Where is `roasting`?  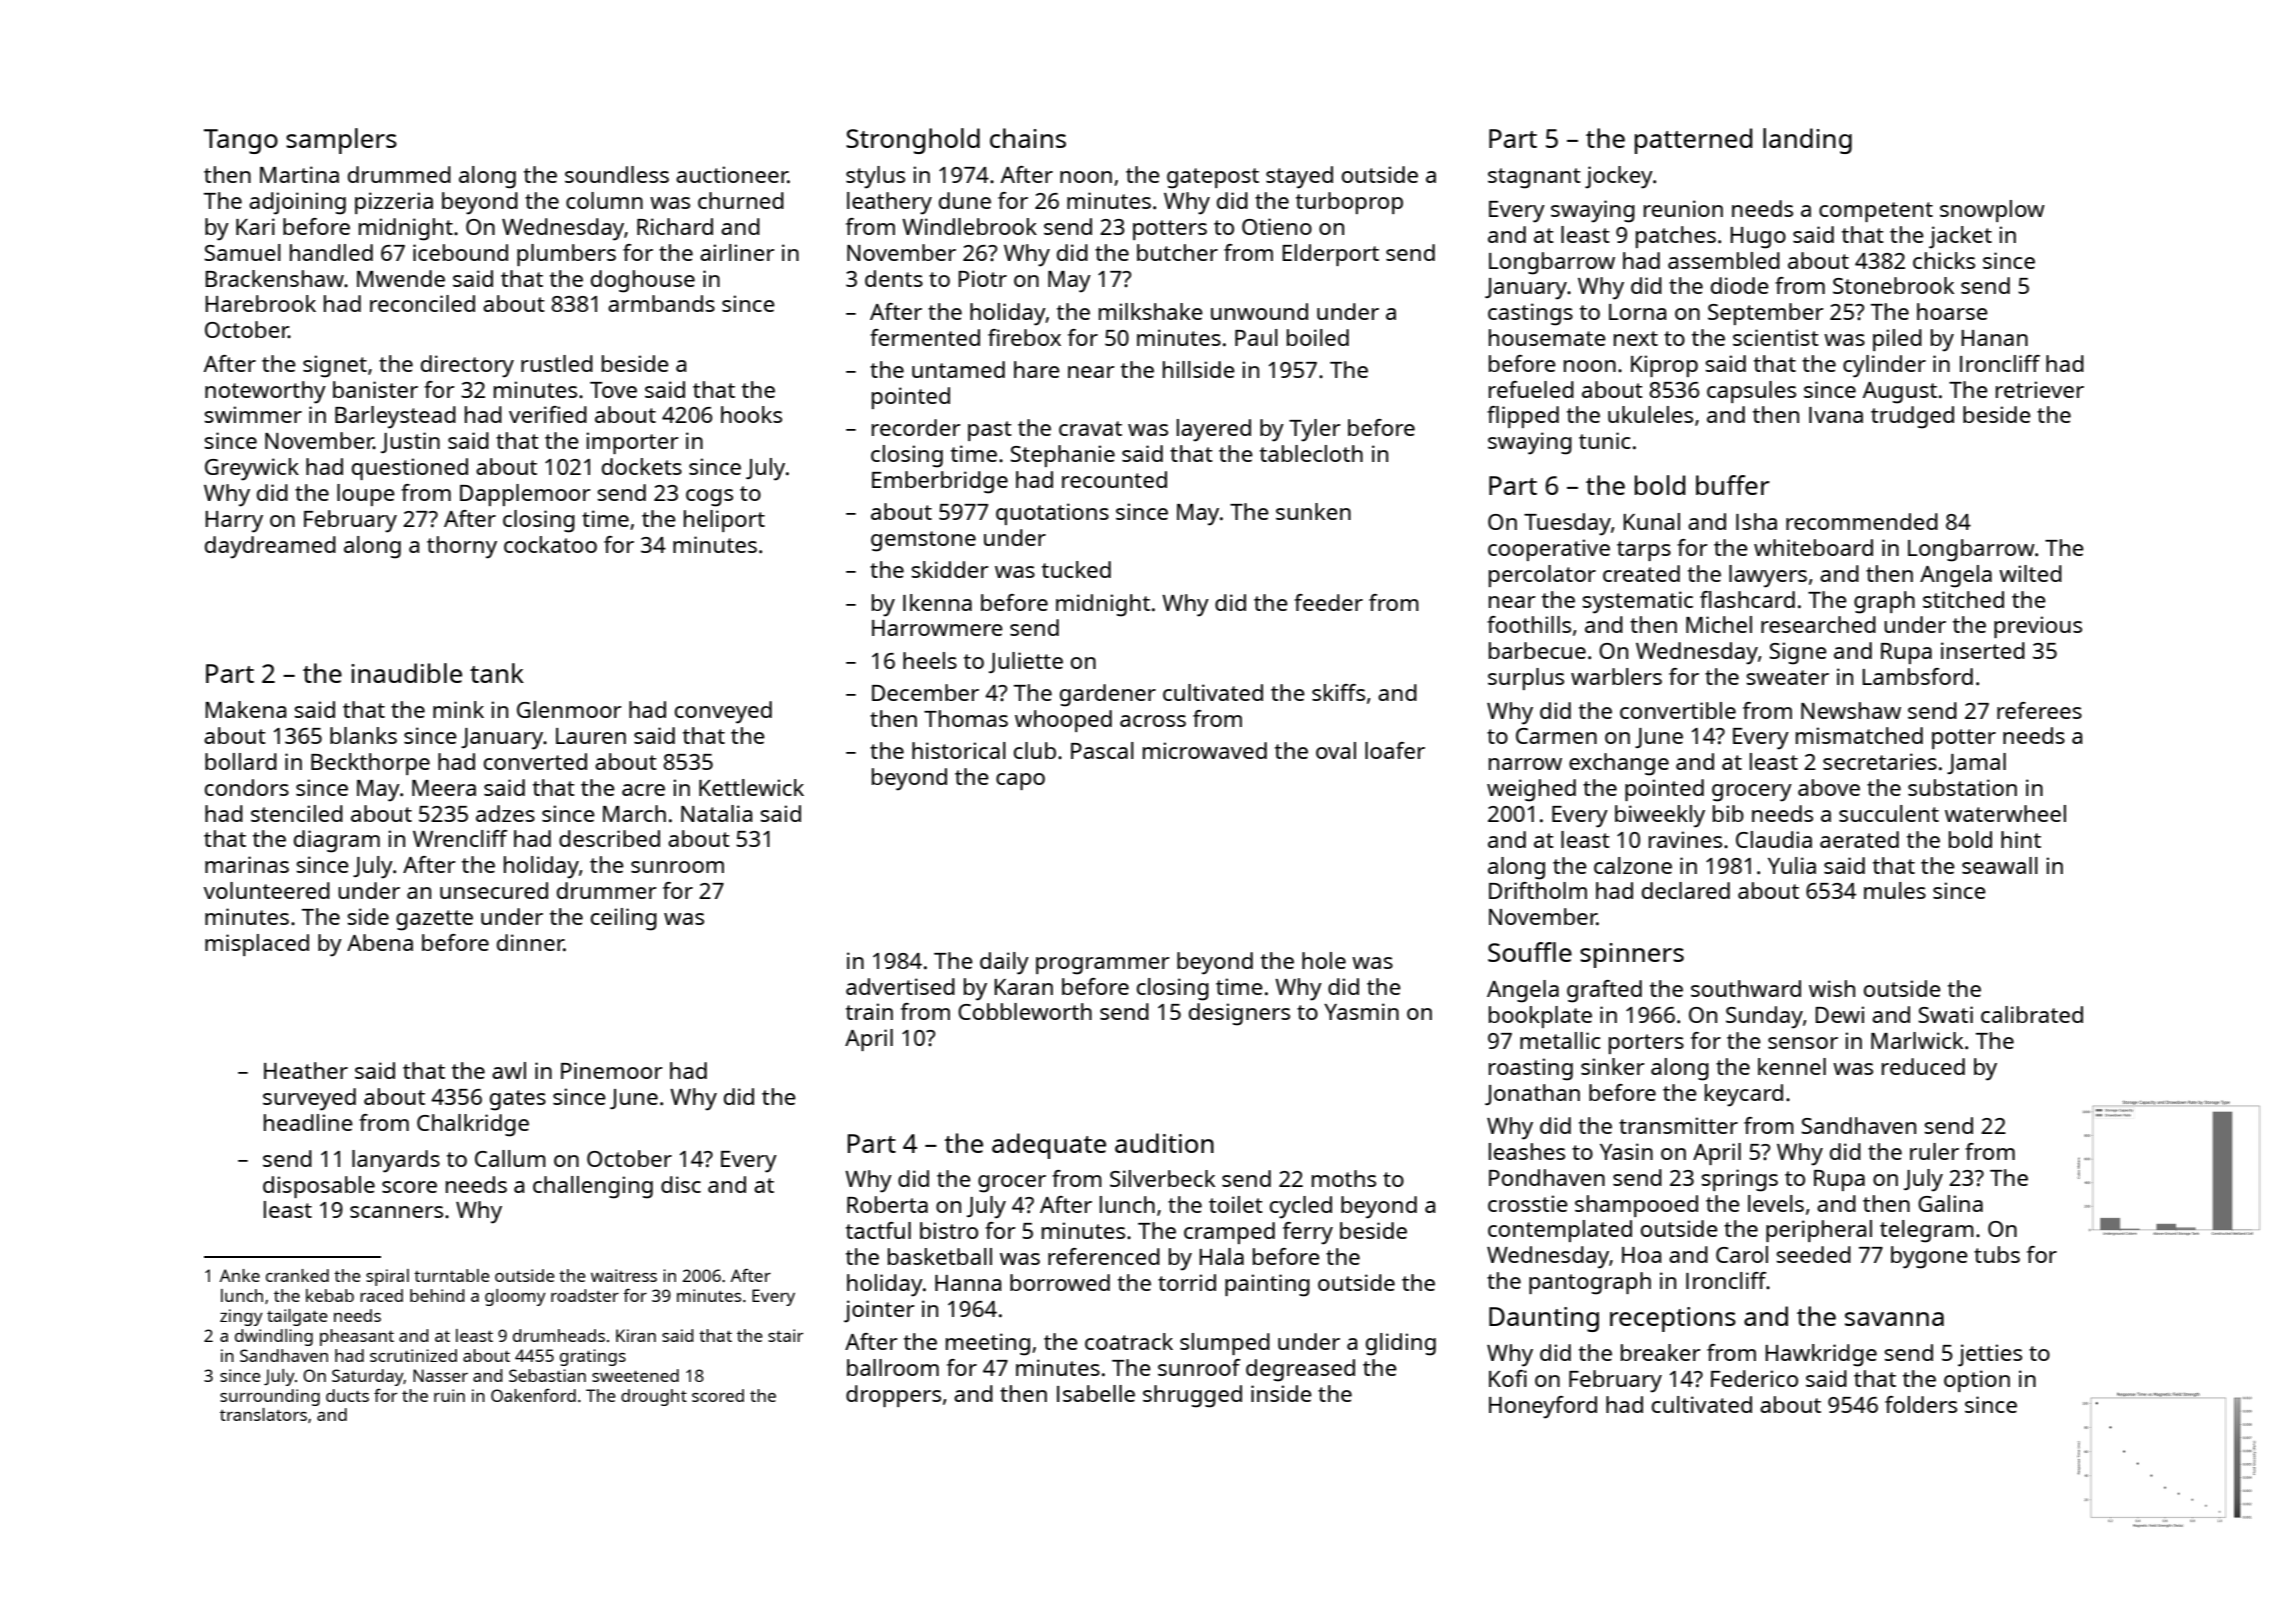
roasting is located at coordinates (1531, 1069).
